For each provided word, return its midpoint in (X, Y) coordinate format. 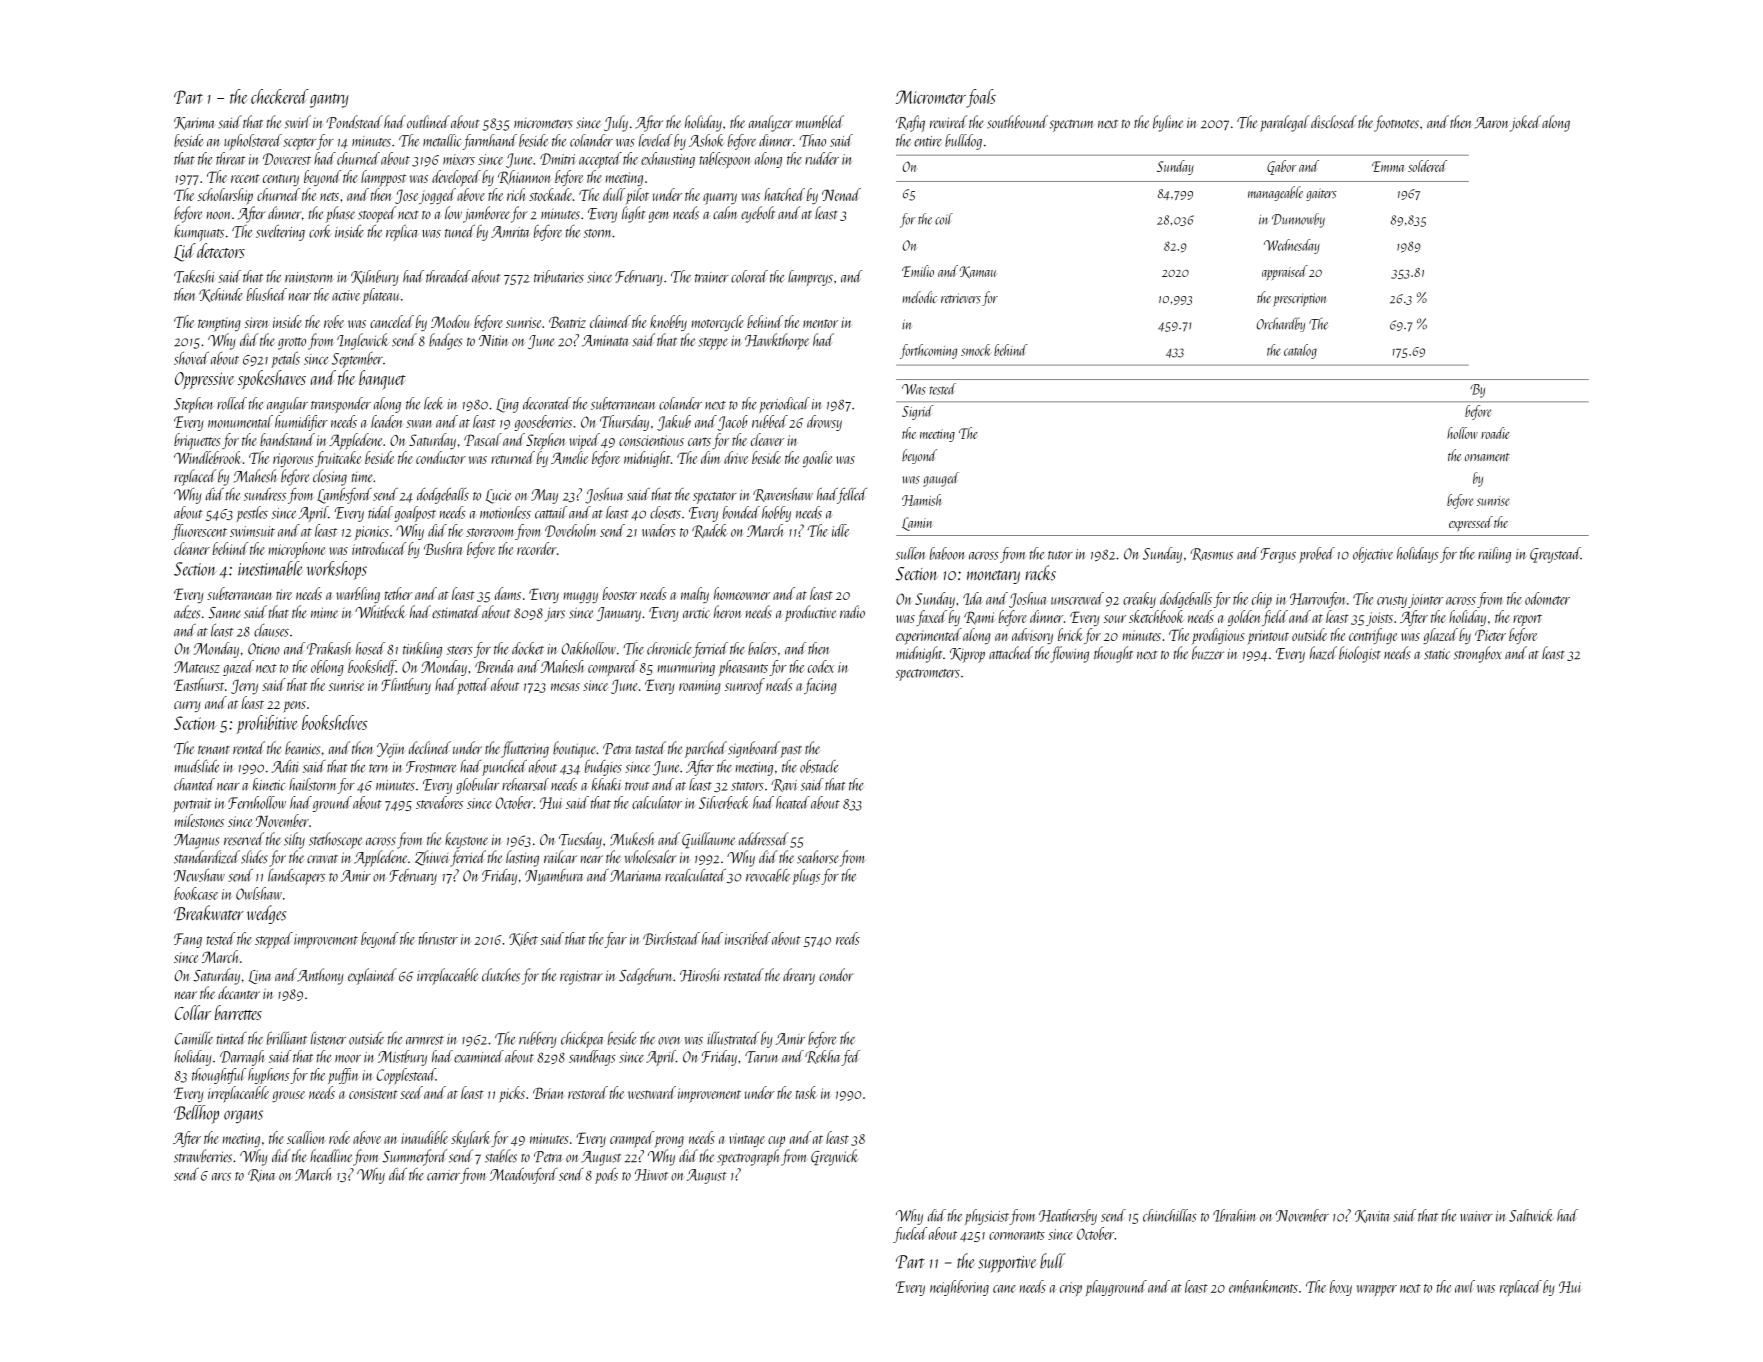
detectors (221, 250)
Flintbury (406, 686)
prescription (1299, 300)
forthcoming (928, 351)
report (1527, 620)
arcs (221, 1177)
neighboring (959, 1288)
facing (820, 686)
